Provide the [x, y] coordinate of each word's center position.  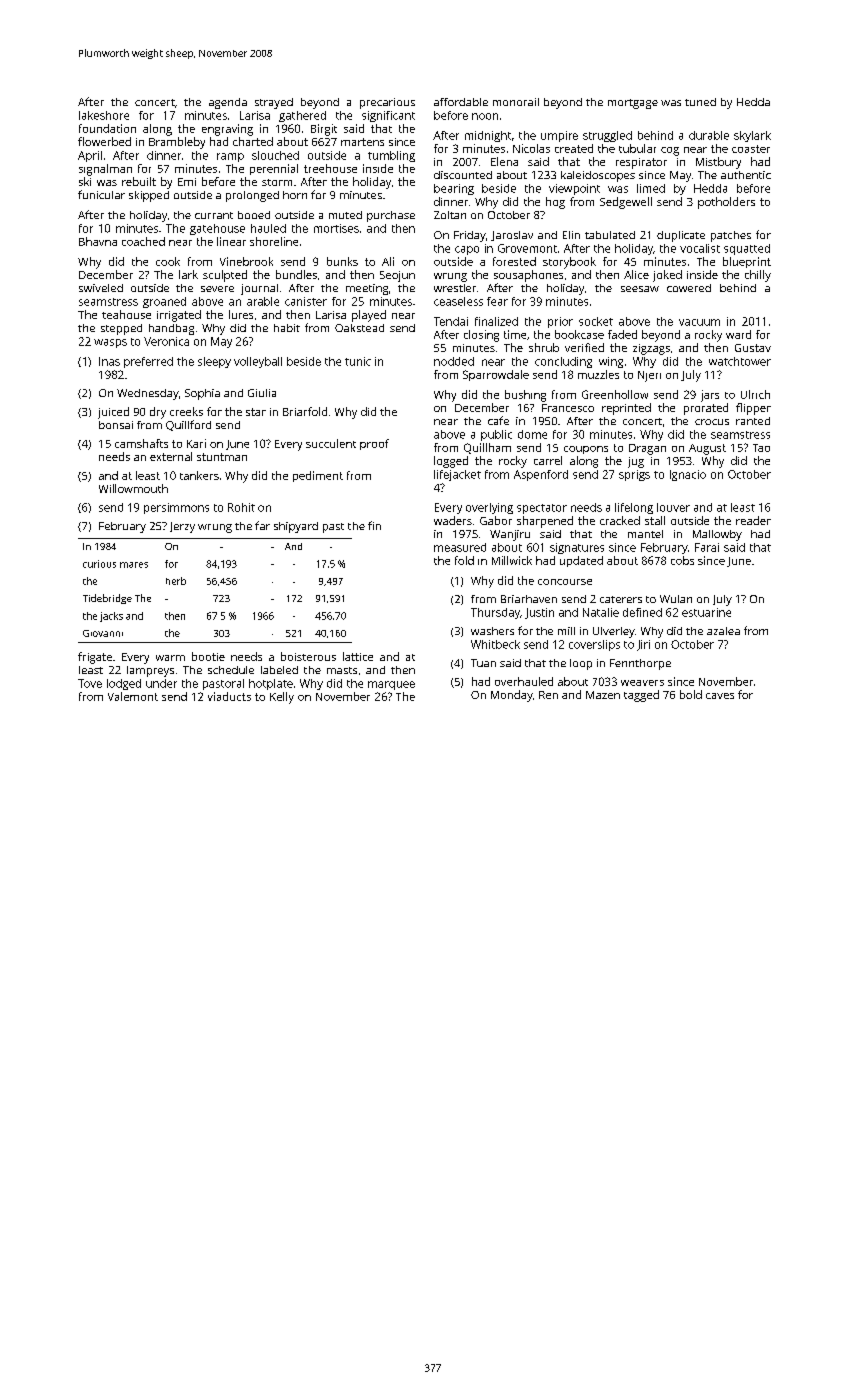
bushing [525, 396]
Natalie [601, 612]
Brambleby [177, 143]
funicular [101, 194]
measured [460, 547]
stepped [121, 329]
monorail [516, 102]
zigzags [651, 349]
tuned [700, 102]
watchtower [740, 361]
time [515, 334]
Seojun [397, 276]
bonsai [116, 425]
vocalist [700, 248]
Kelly [282, 698]
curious [99, 564]
